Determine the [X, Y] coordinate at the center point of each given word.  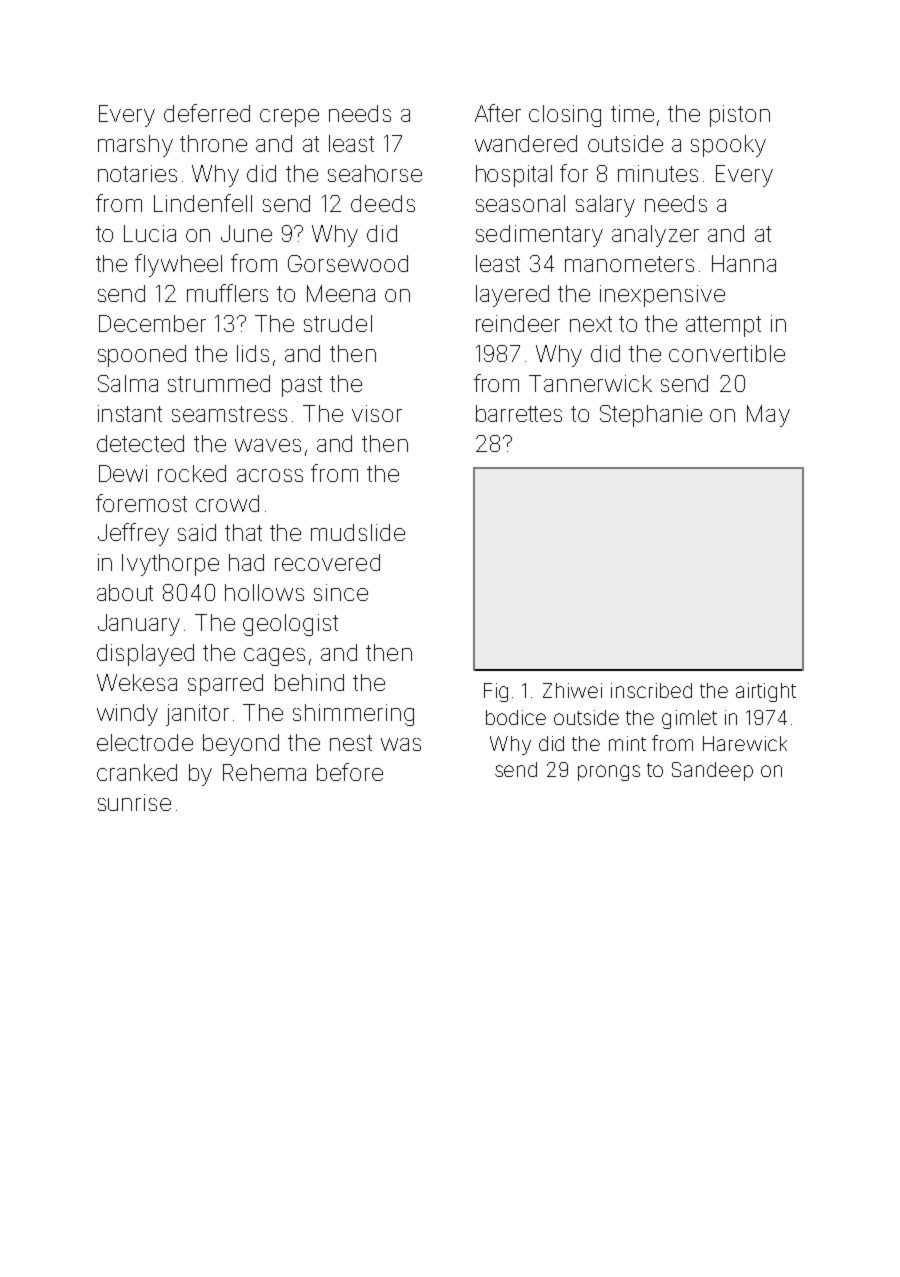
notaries [137, 173]
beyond [241, 745]
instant [130, 413]
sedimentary [539, 236]
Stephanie [651, 416]
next [591, 324]
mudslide [358, 532]
